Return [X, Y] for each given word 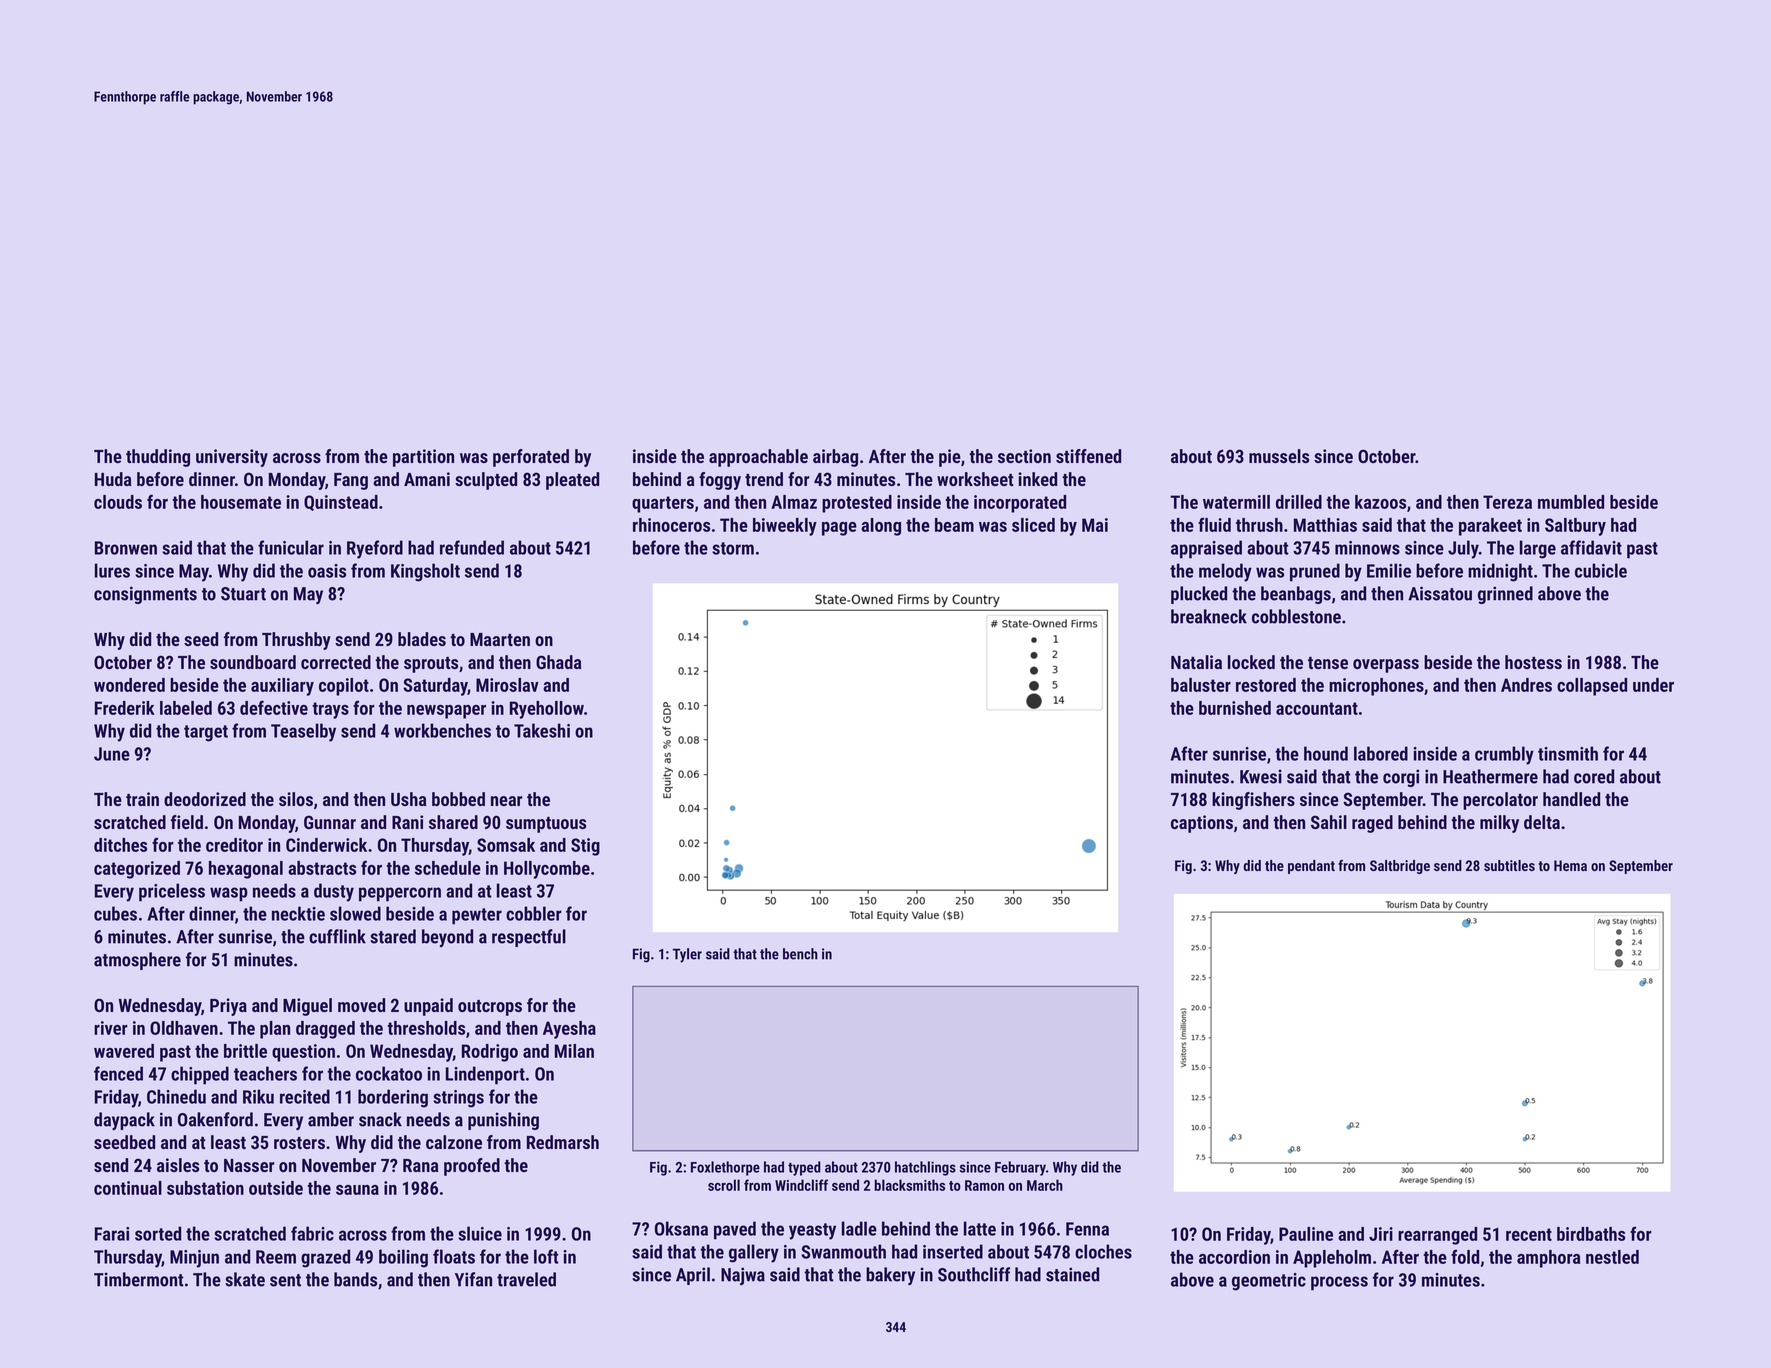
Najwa [743, 1276]
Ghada [558, 662]
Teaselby [303, 732]
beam [954, 525]
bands [355, 1279]
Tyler [687, 955]
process [1339, 1283]
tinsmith [1568, 753]
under [1653, 685]
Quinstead [341, 503]
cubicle [1601, 570]
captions [1202, 824]
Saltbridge [1400, 867]
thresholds [426, 1028]
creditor [234, 845]
